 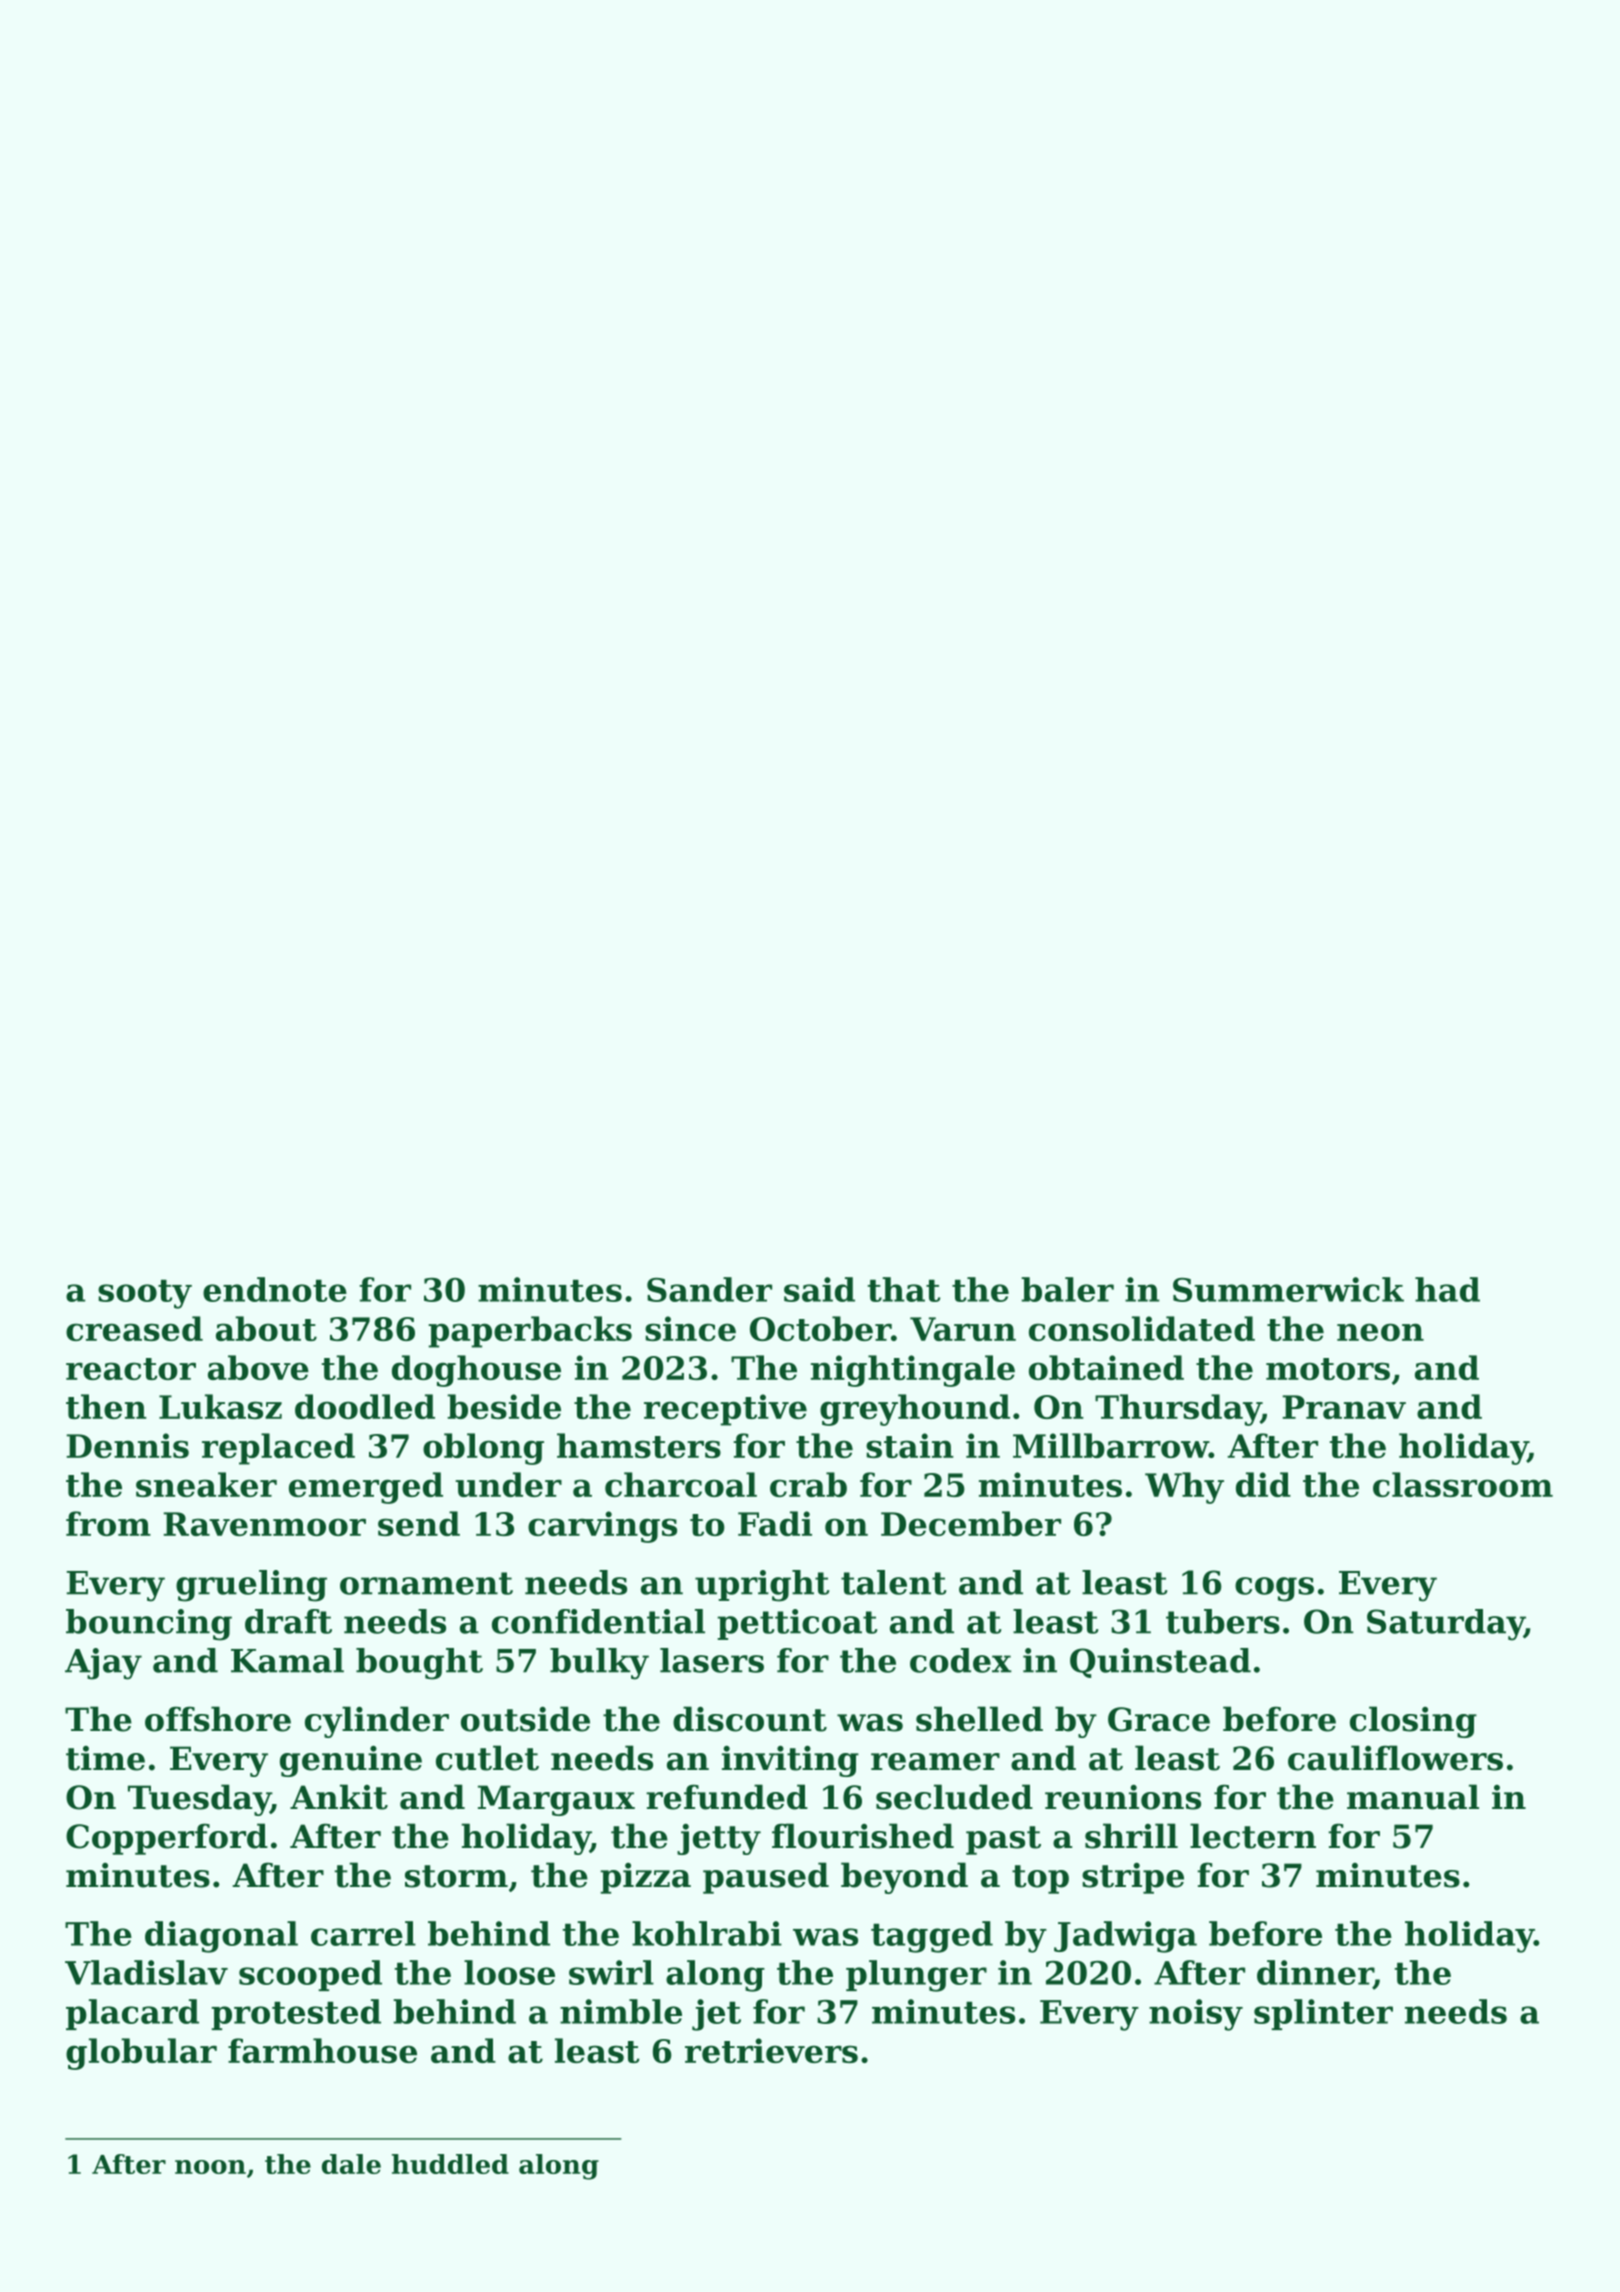 I want to click on dinner, so click(x=1315, y=1974).
